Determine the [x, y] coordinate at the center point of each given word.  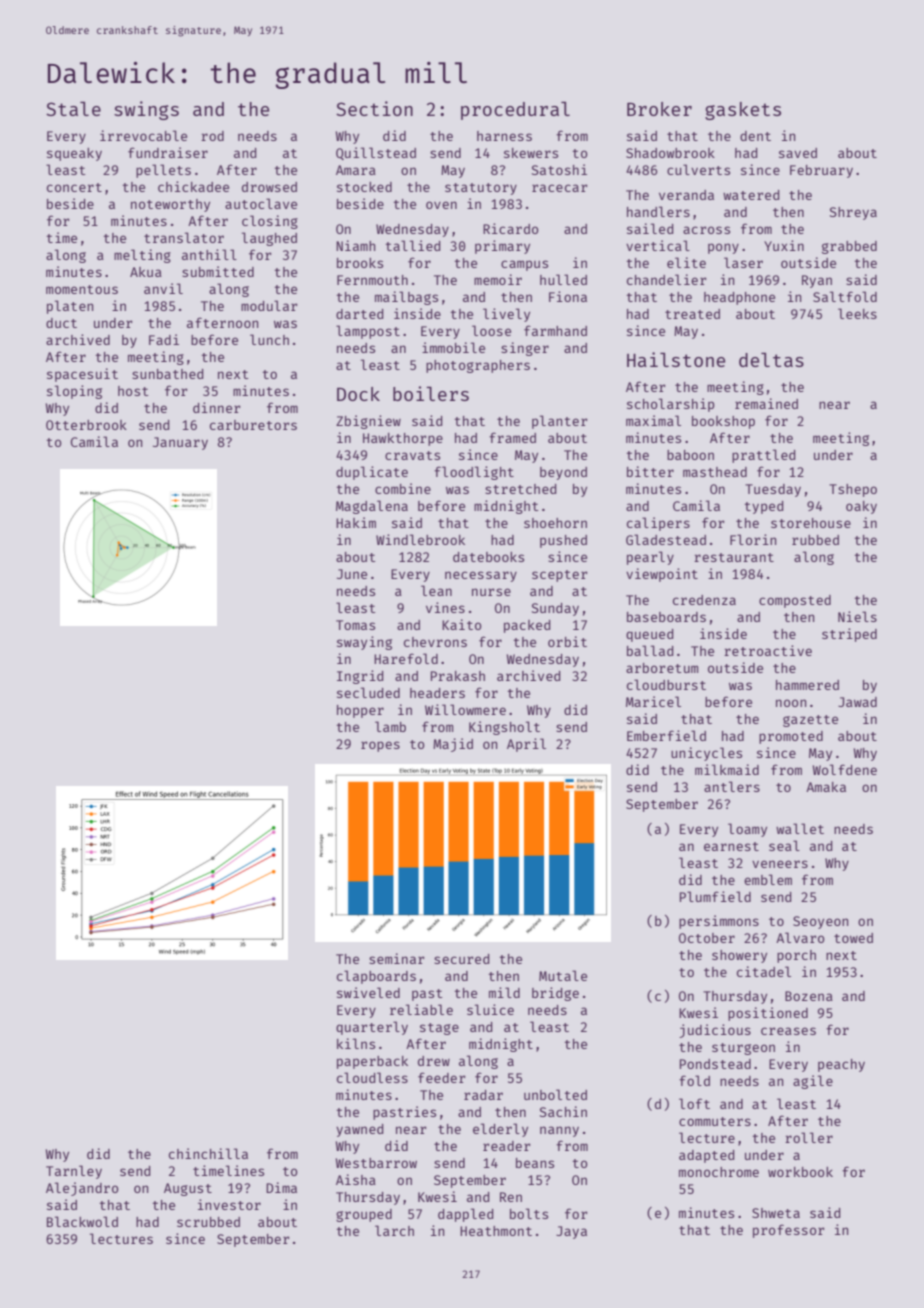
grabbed [849, 247]
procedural [515, 111]
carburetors [253, 425]
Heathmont [496, 1231]
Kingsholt [504, 728]
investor [229, 1204]
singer [525, 349]
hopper [360, 711]
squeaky [74, 154]
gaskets [743, 111]
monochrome [719, 1172]
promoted [791, 737]
